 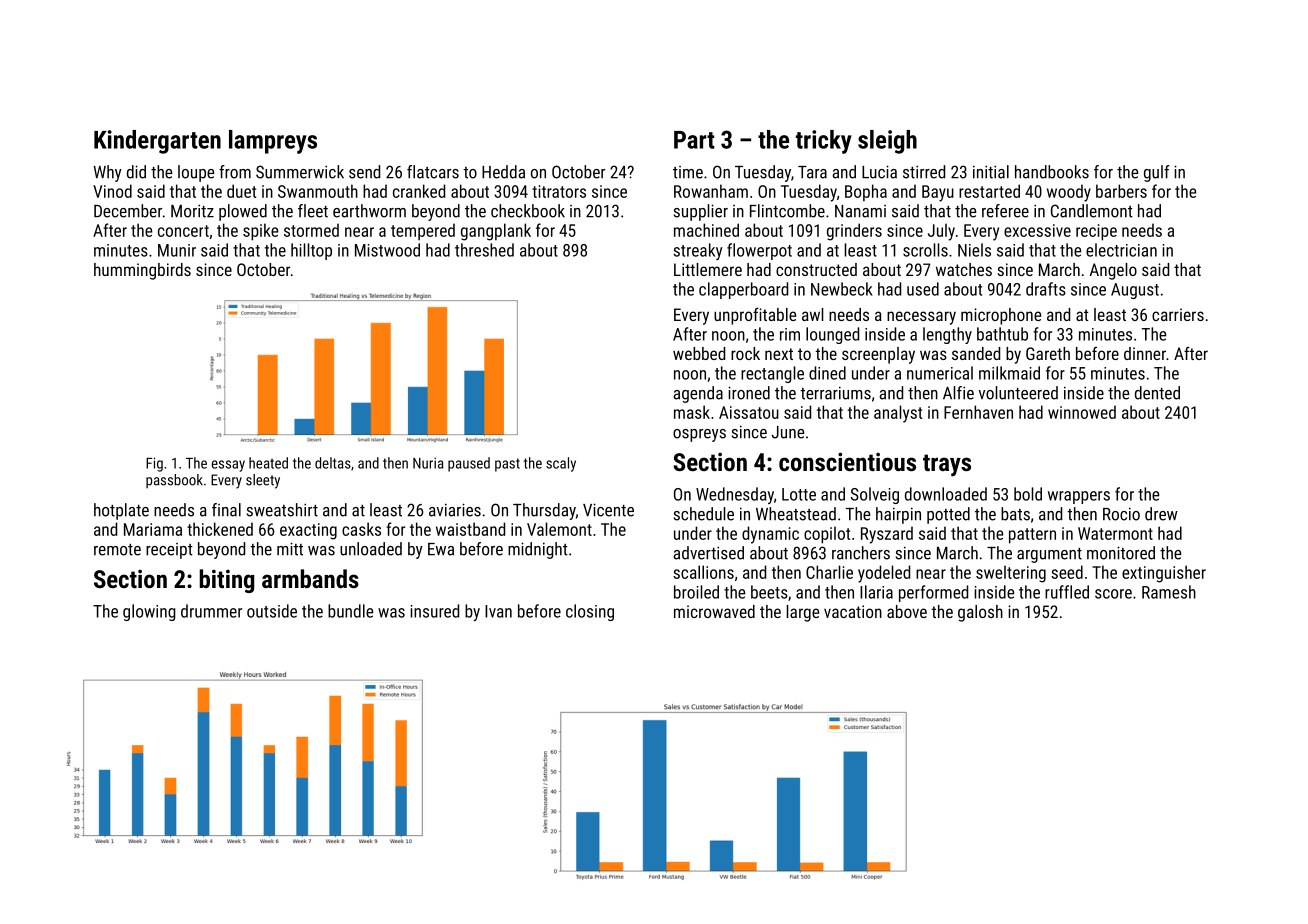 What do you see at coordinates (498, 611) in the screenshot?
I see `Ivan` at bounding box center [498, 611].
